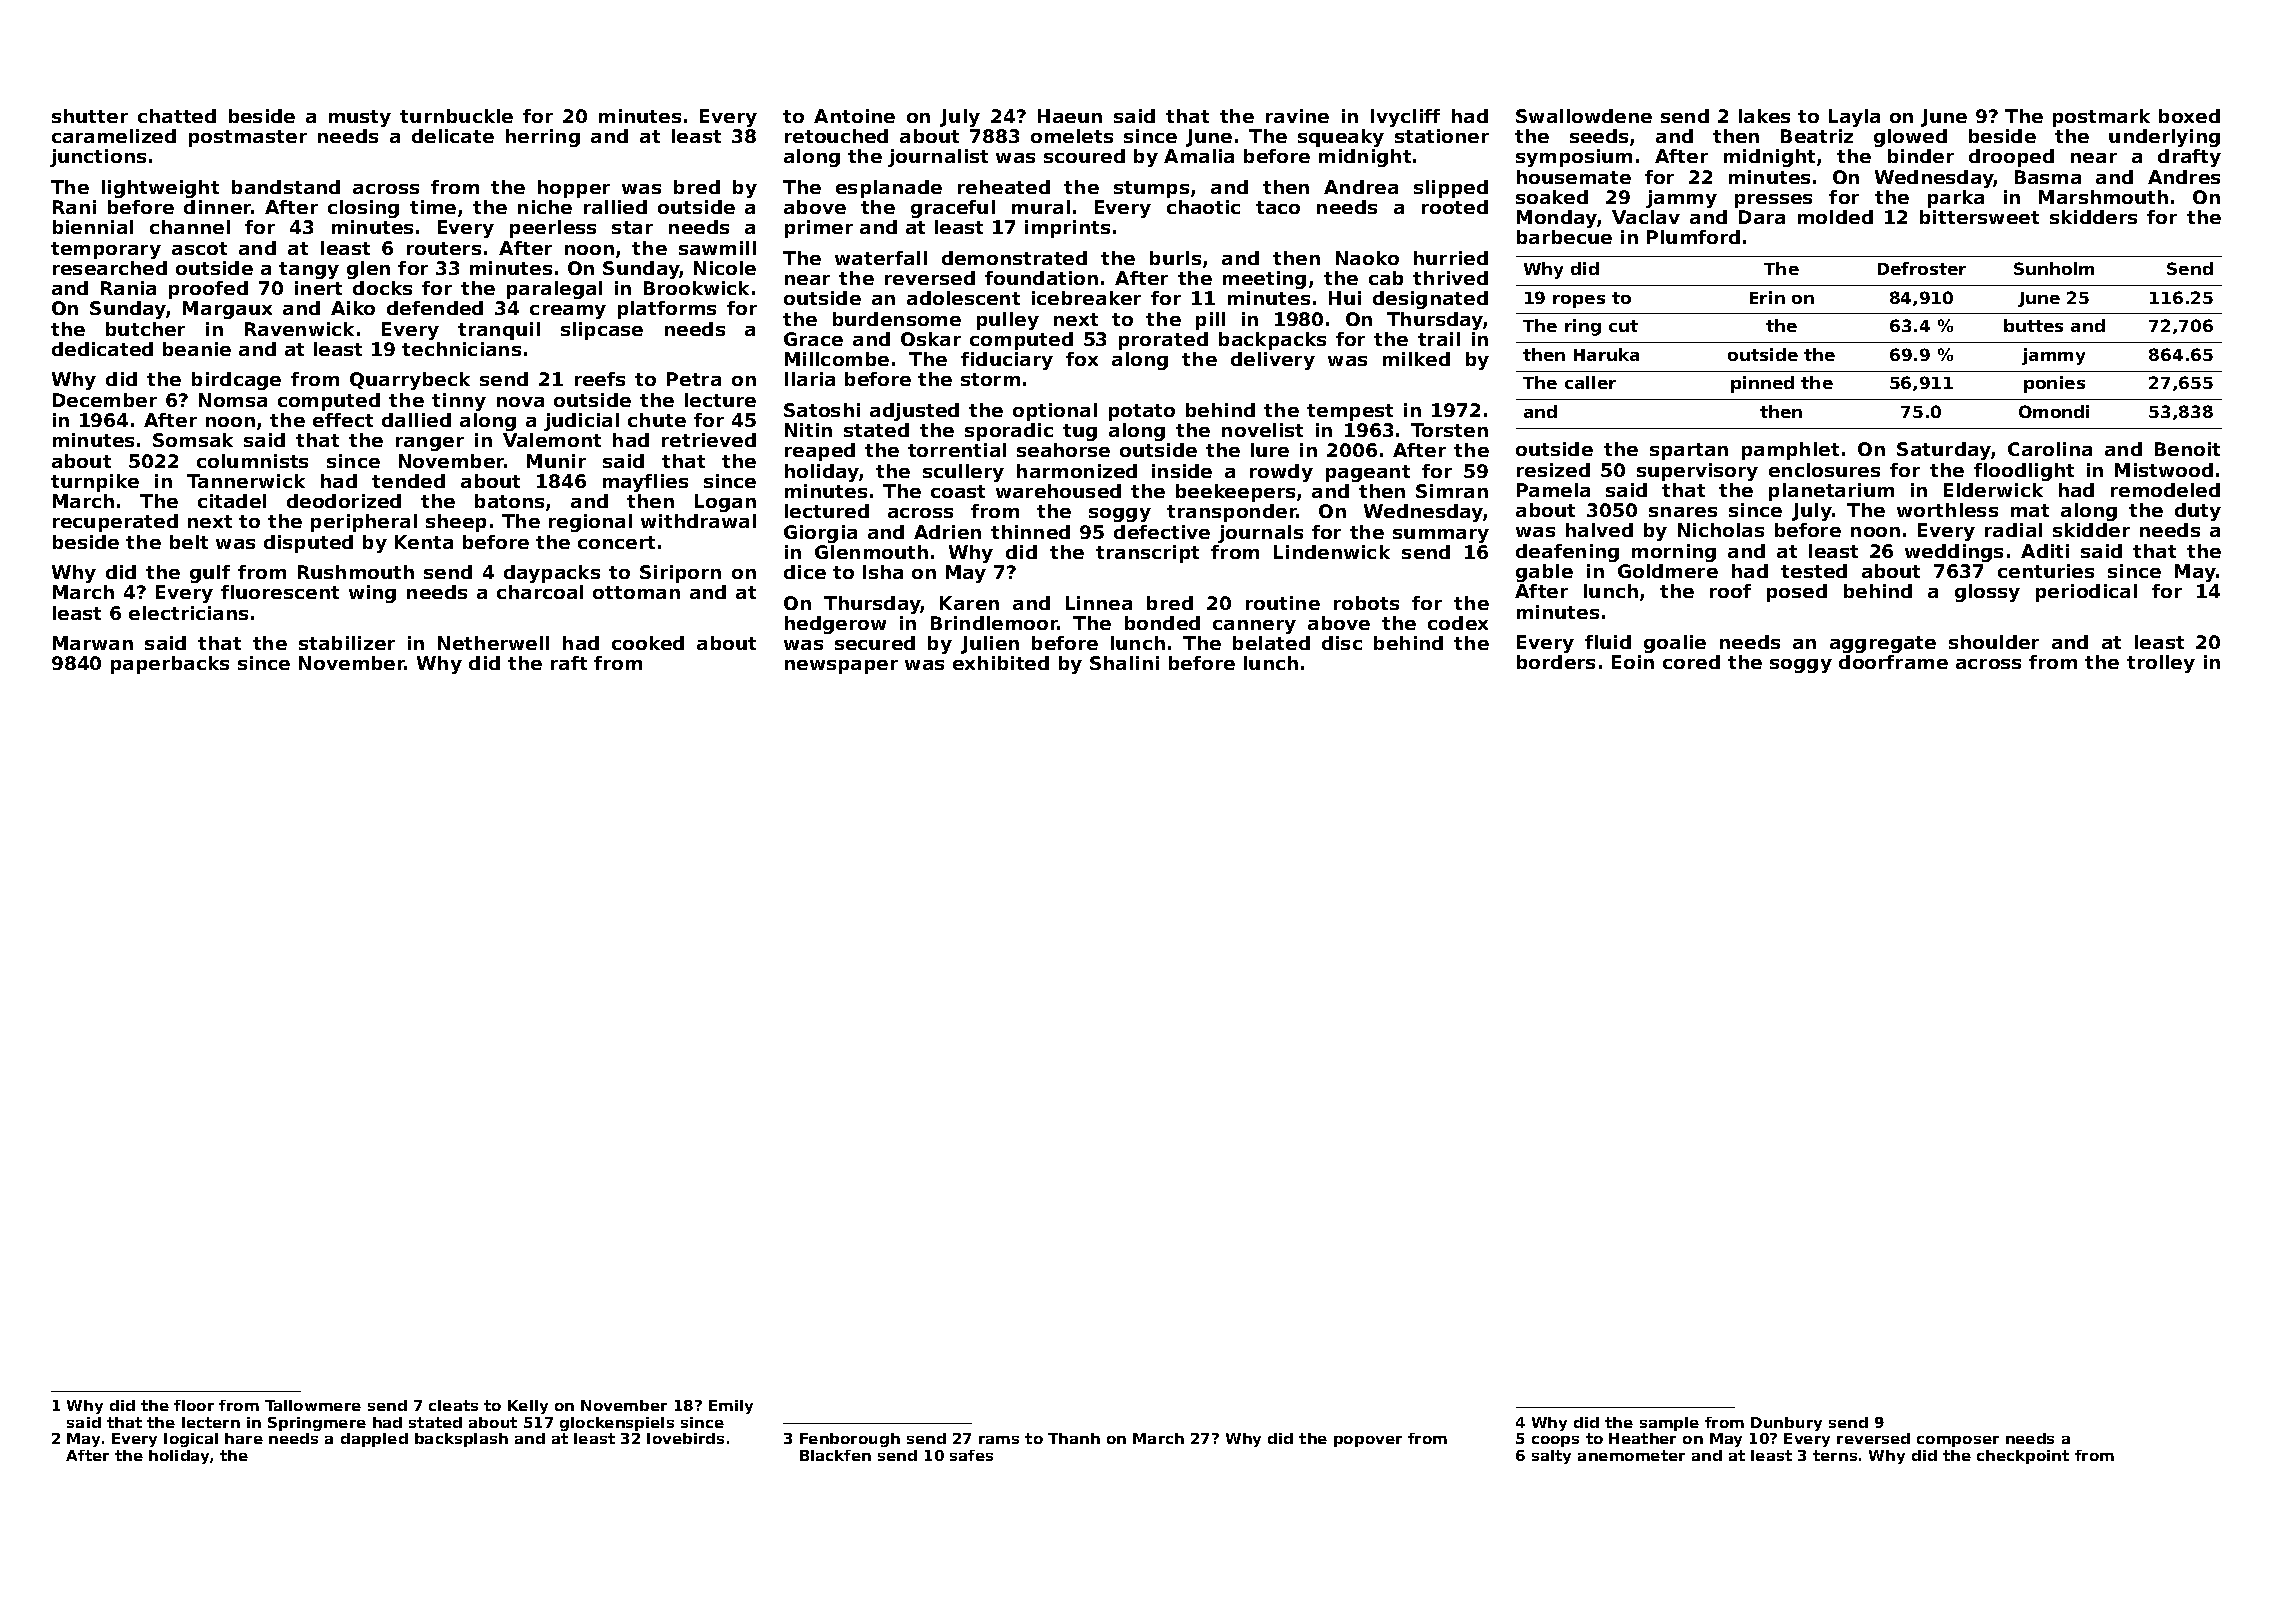 The height and width of the image is (1607, 2273). I want to click on chatted, so click(177, 116).
